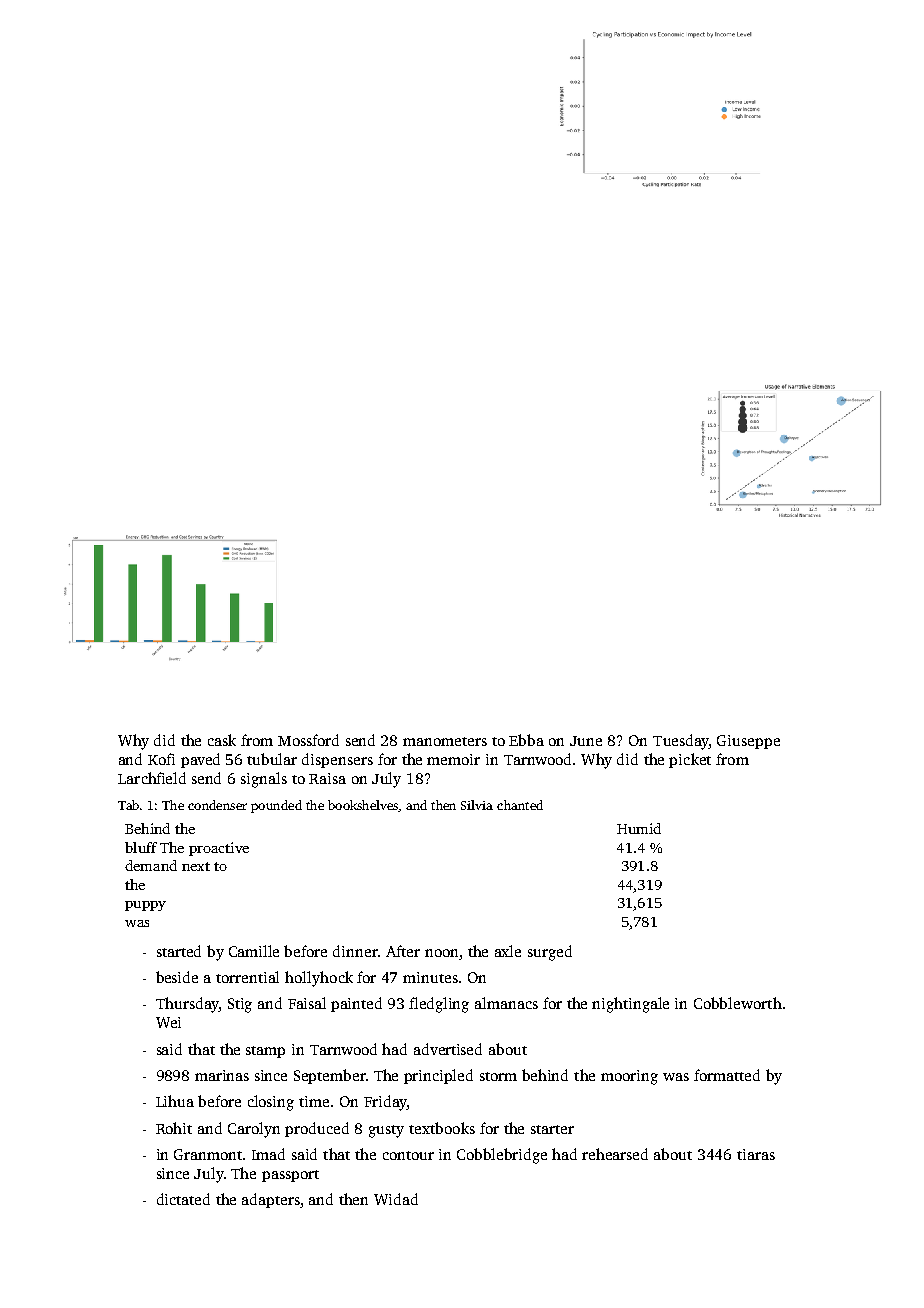 Image resolution: width=924 pixels, height=1308 pixels. What do you see at coordinates (498, 1076) in the screenshot?
I see `storm` at bounding box center [498, 1076].
